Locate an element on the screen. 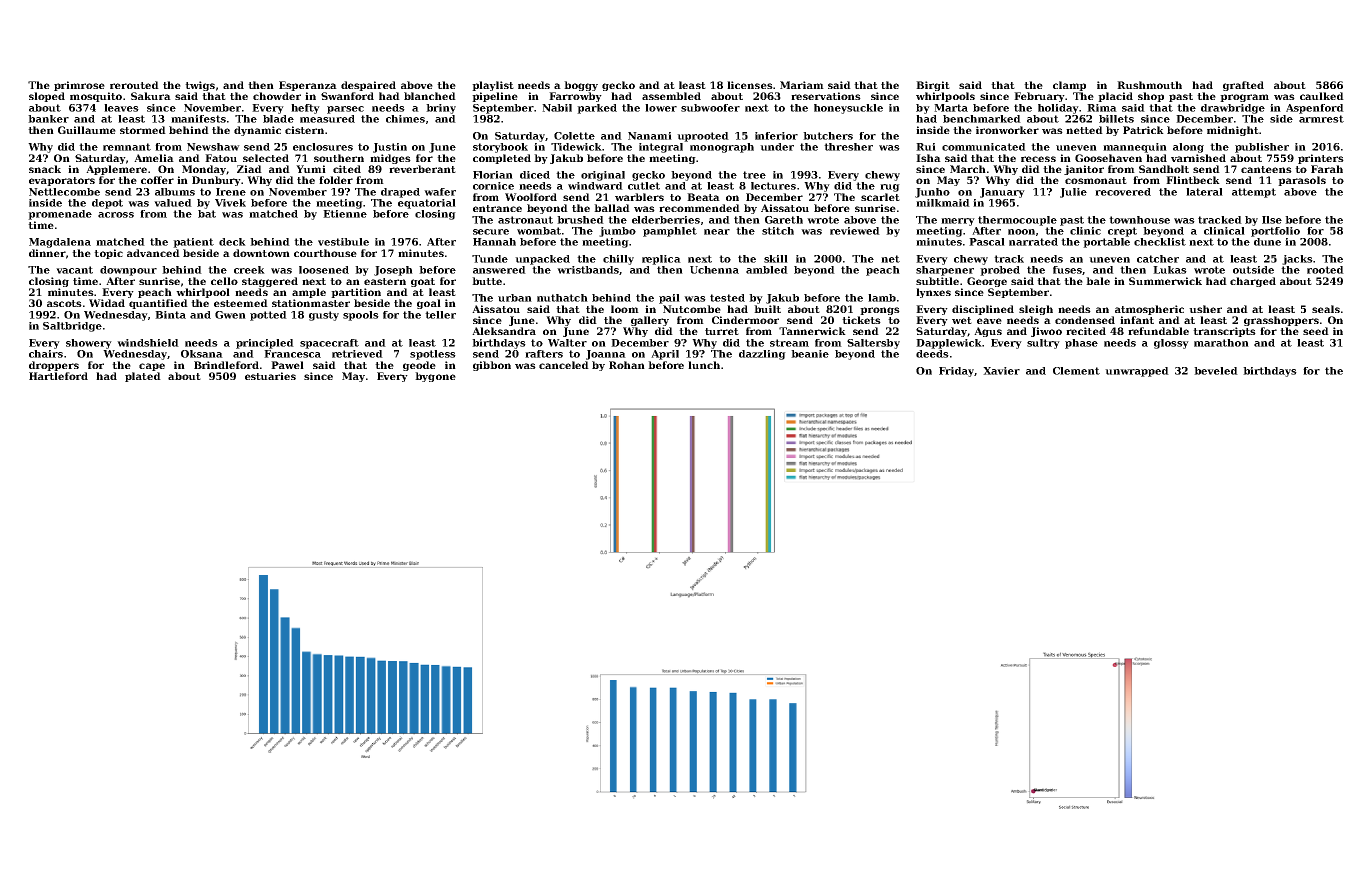  Flintbeck is located at coordinates (1193, 180).
